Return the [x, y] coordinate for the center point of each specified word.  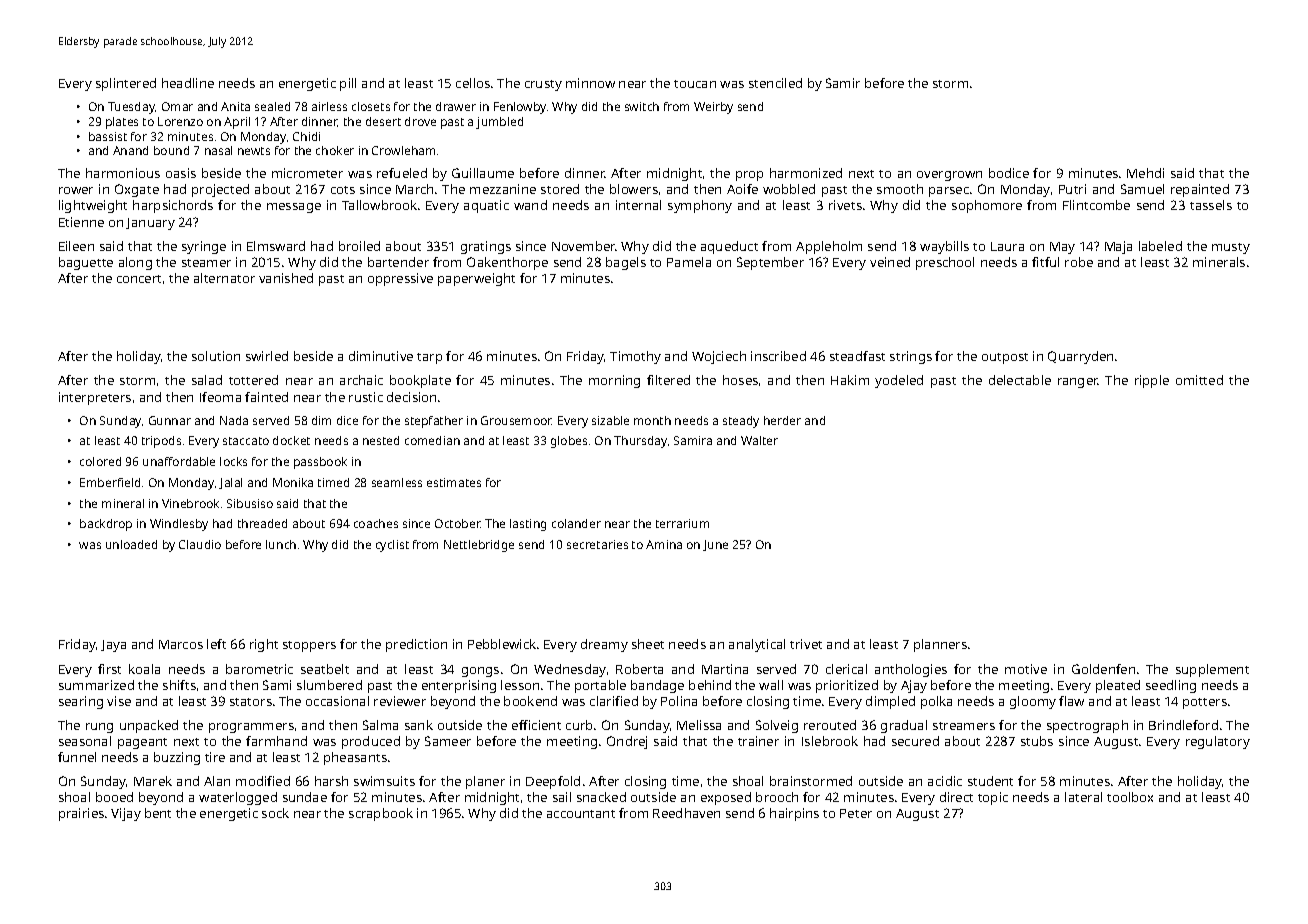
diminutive [381, 356]
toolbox [1130, 797]
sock [275, 813]
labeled [1160, 246]
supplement [1212, 670]
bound [171, 150]
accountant [581, 814]
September [770, 263]
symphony [700, 206]
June [715, 545]
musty [1231, 248]
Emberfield [110, 482]
